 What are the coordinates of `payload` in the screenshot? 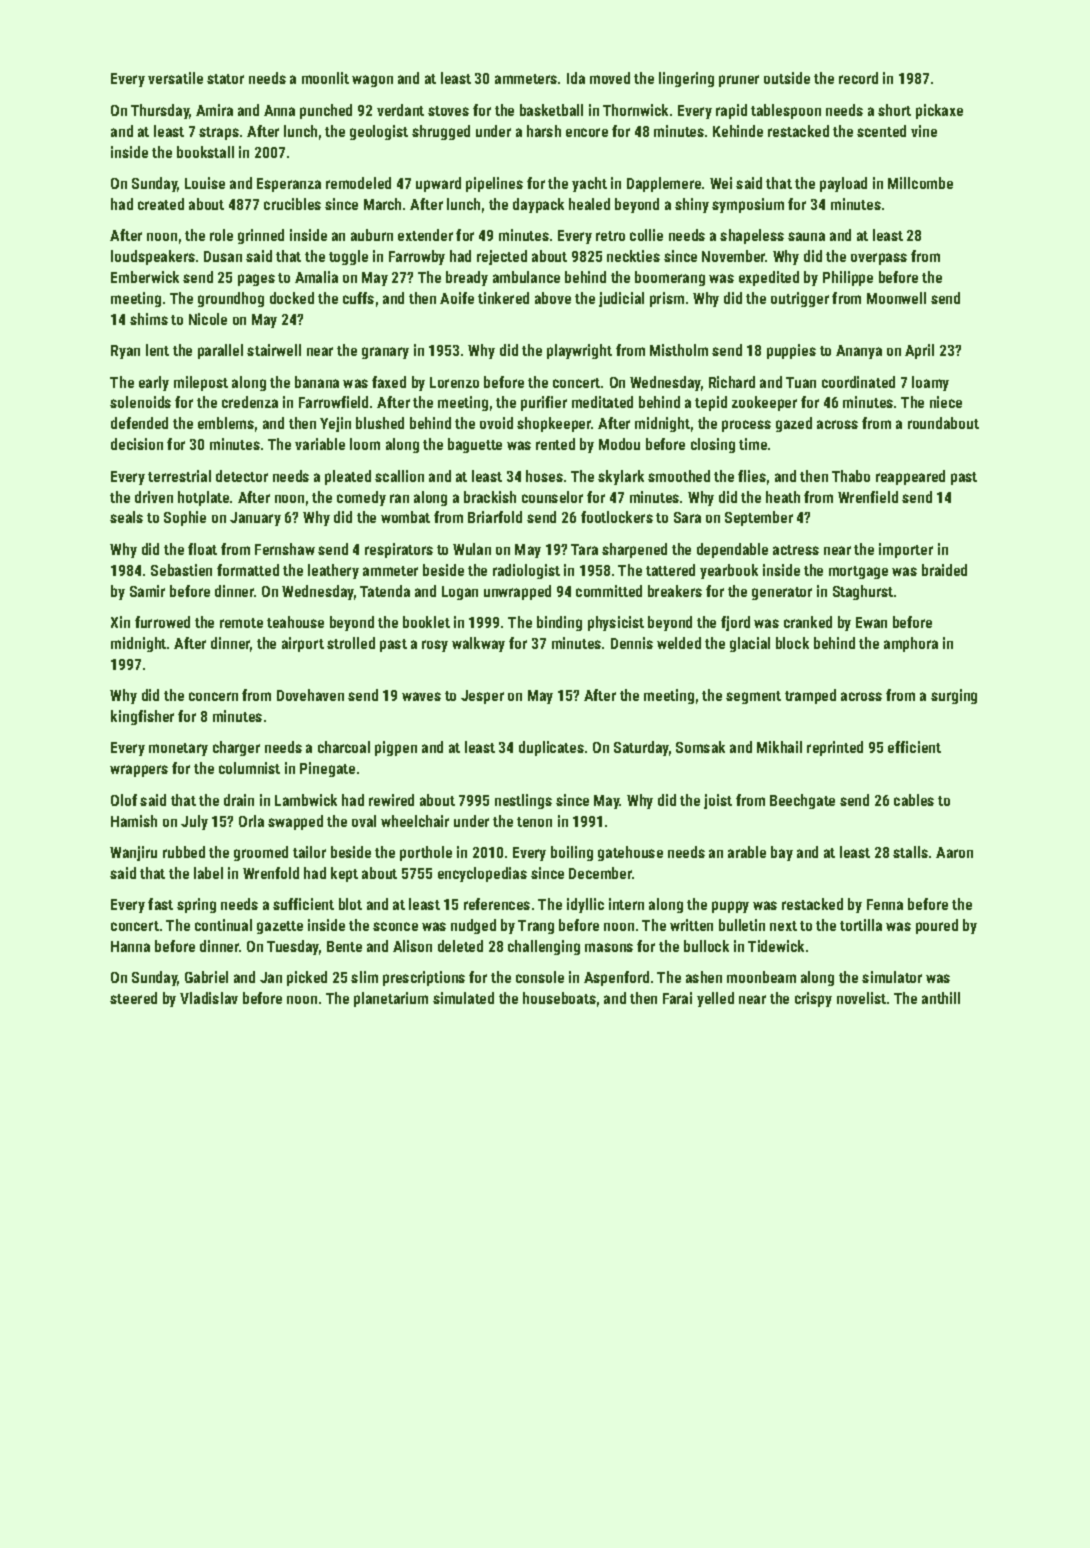 It's located at (843, 184).
